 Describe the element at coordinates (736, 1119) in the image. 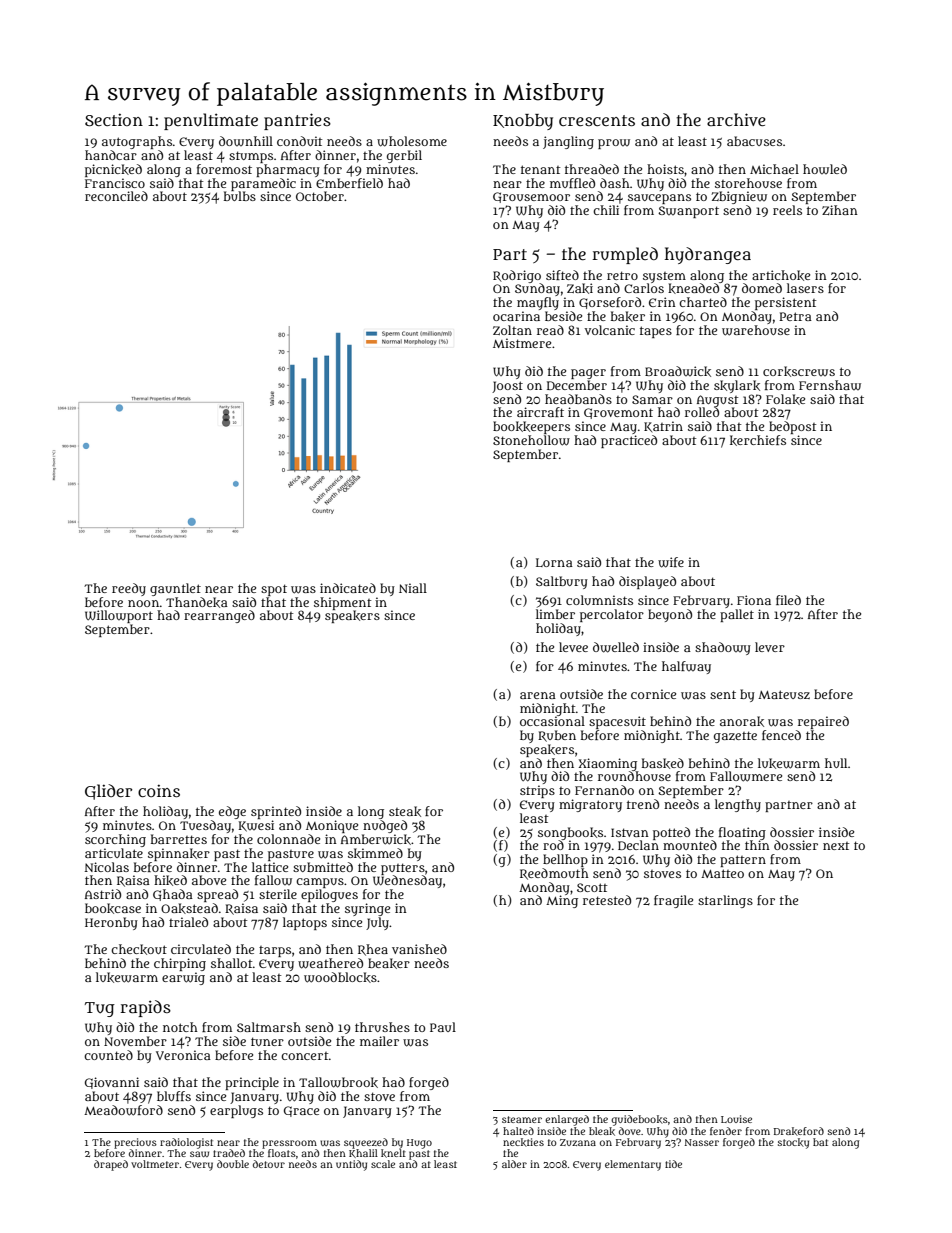

I see `Louise` at that location.
